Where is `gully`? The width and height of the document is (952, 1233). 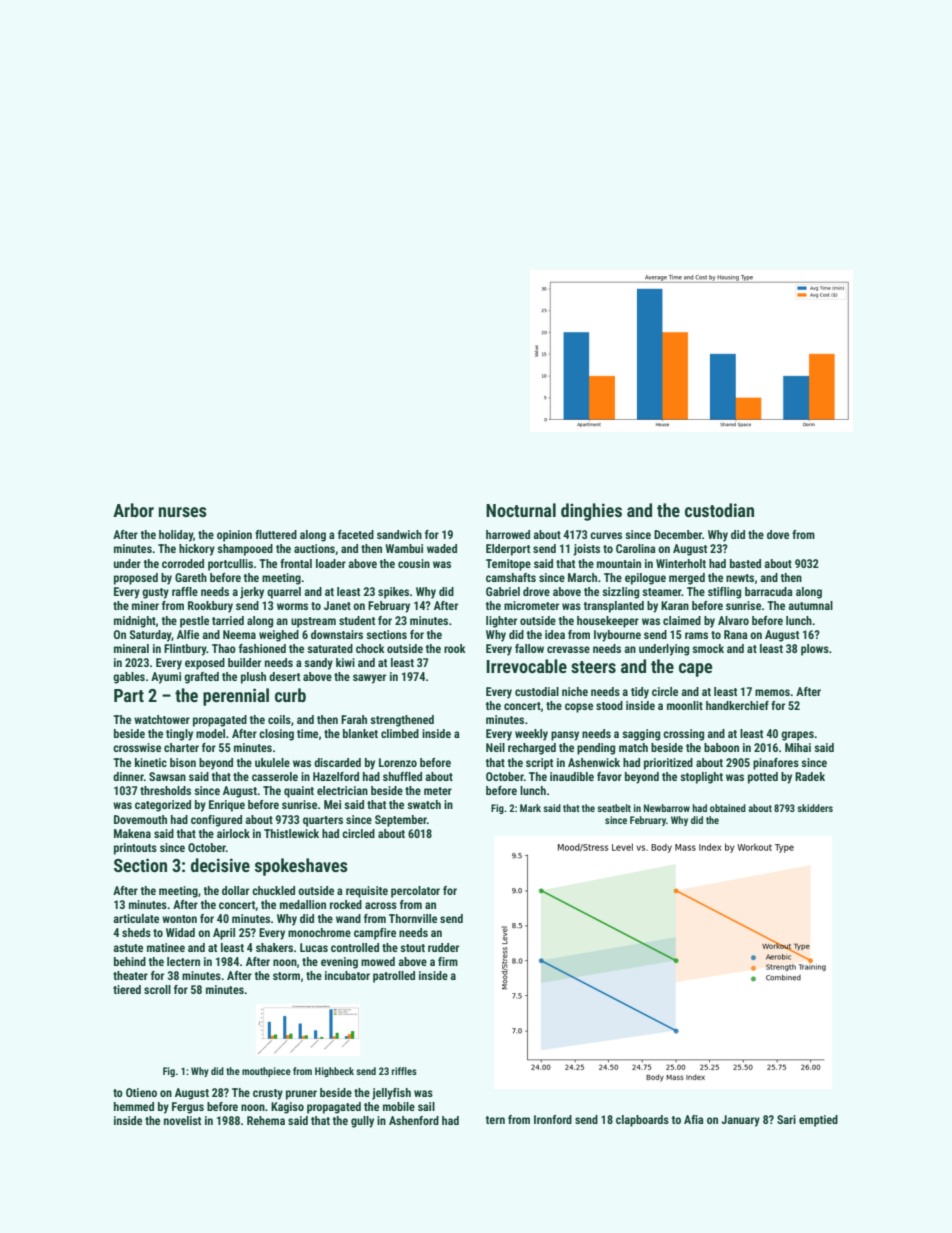
gully is located at coordinates (362, 1122).
